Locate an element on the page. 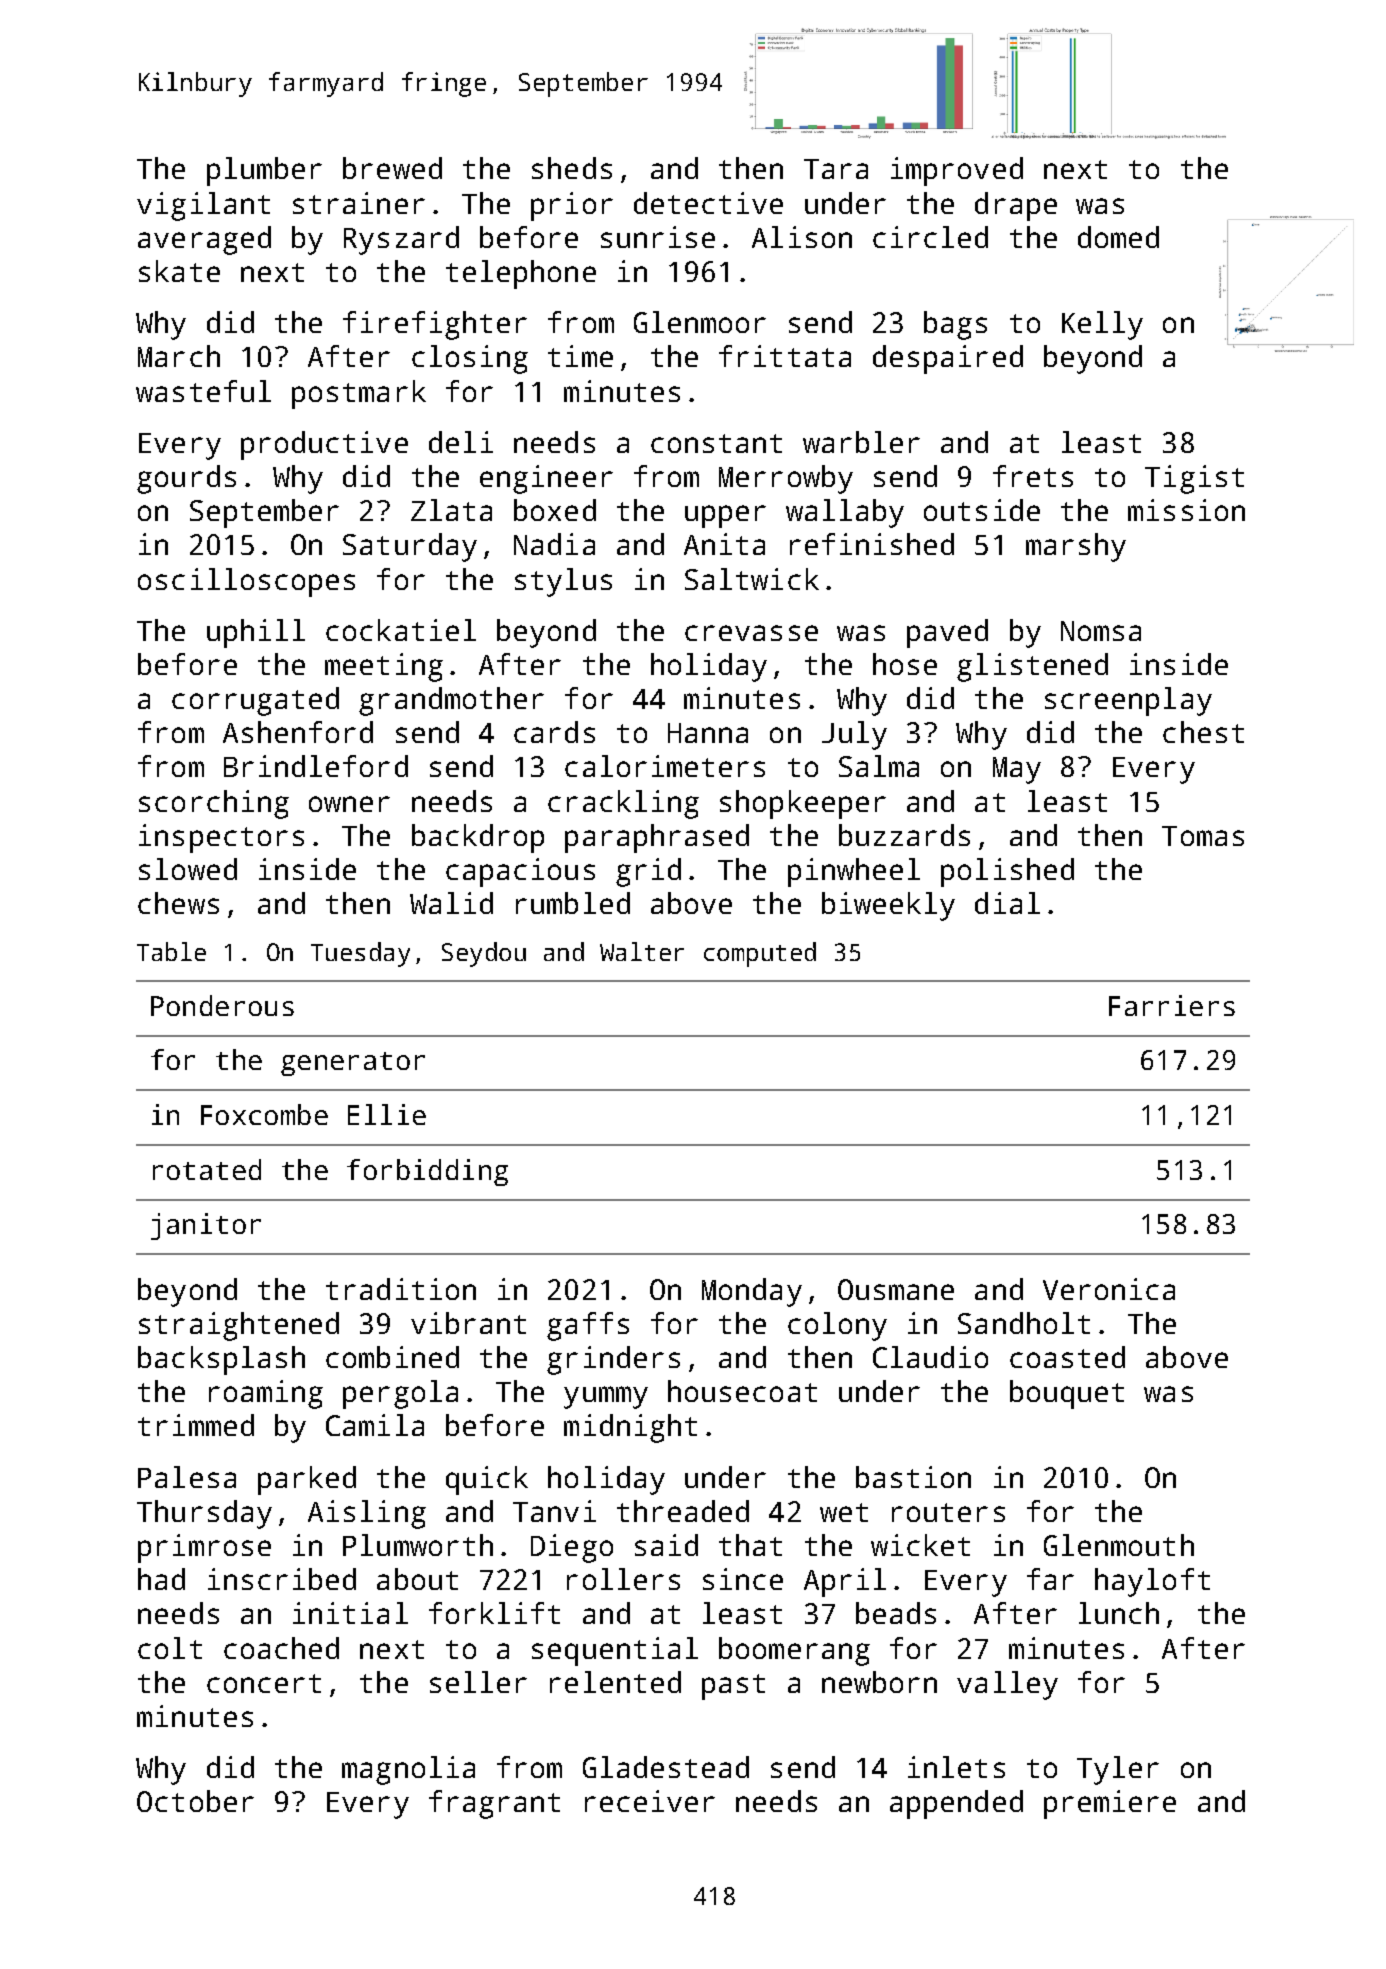 This image has width=1386, height=1969. grid is located at coordinates (648, 872).
